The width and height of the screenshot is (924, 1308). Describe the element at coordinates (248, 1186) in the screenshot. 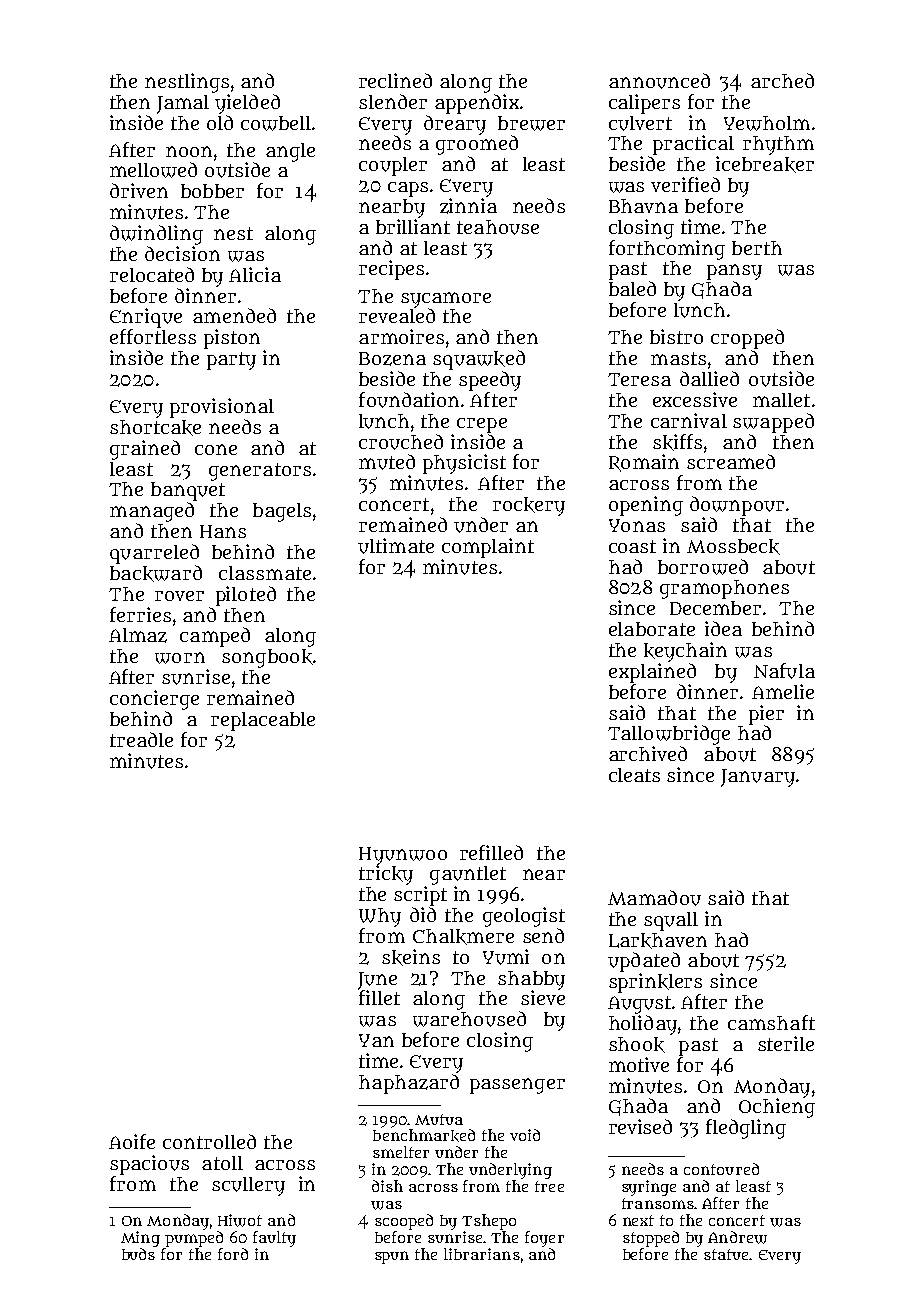

I see `scullery` at that location.
